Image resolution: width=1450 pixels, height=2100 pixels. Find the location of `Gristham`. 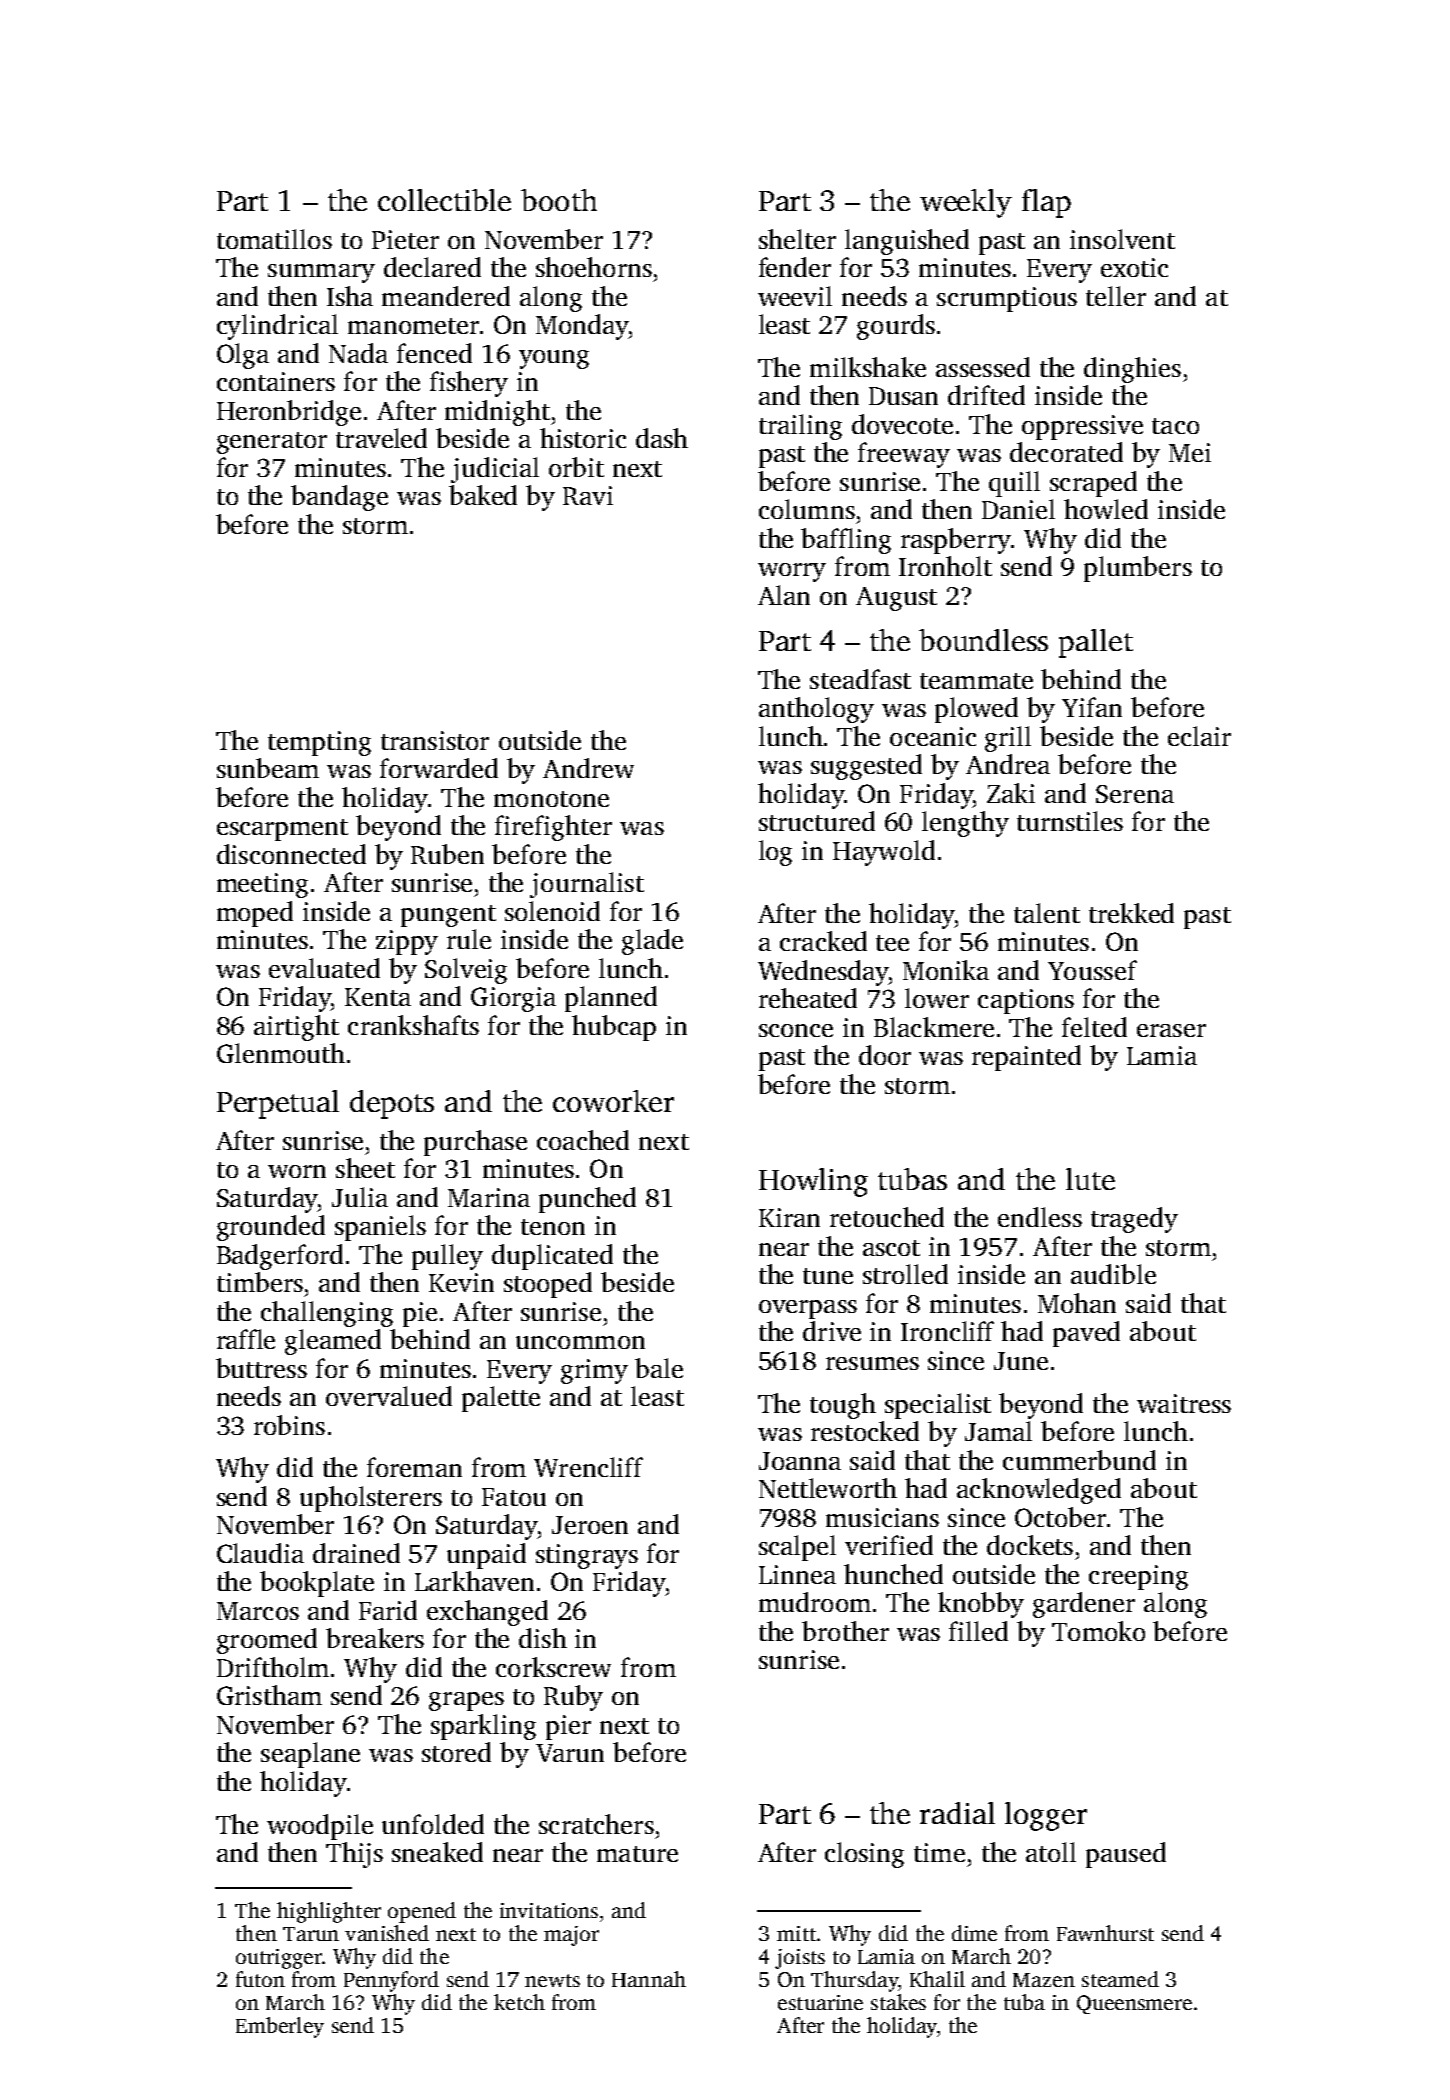

Gristham is located at coordinates (269, 1695).
